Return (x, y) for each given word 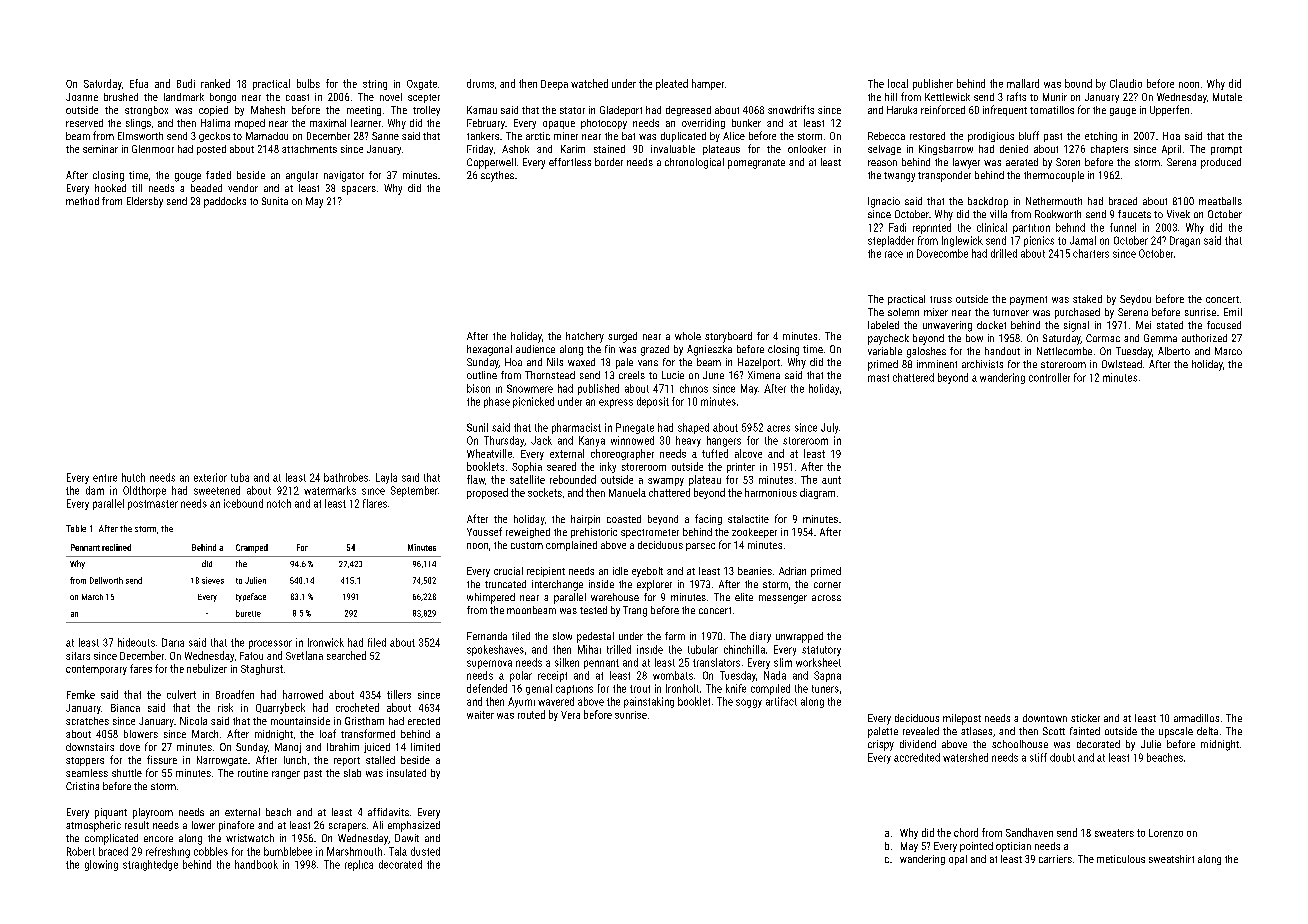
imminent (937, 364)
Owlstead (1122, 364)
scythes (497, 176)
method (82, 201)
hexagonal (489, 350)
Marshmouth (354, 851)
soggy (749, 703)
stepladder (891, 241)
